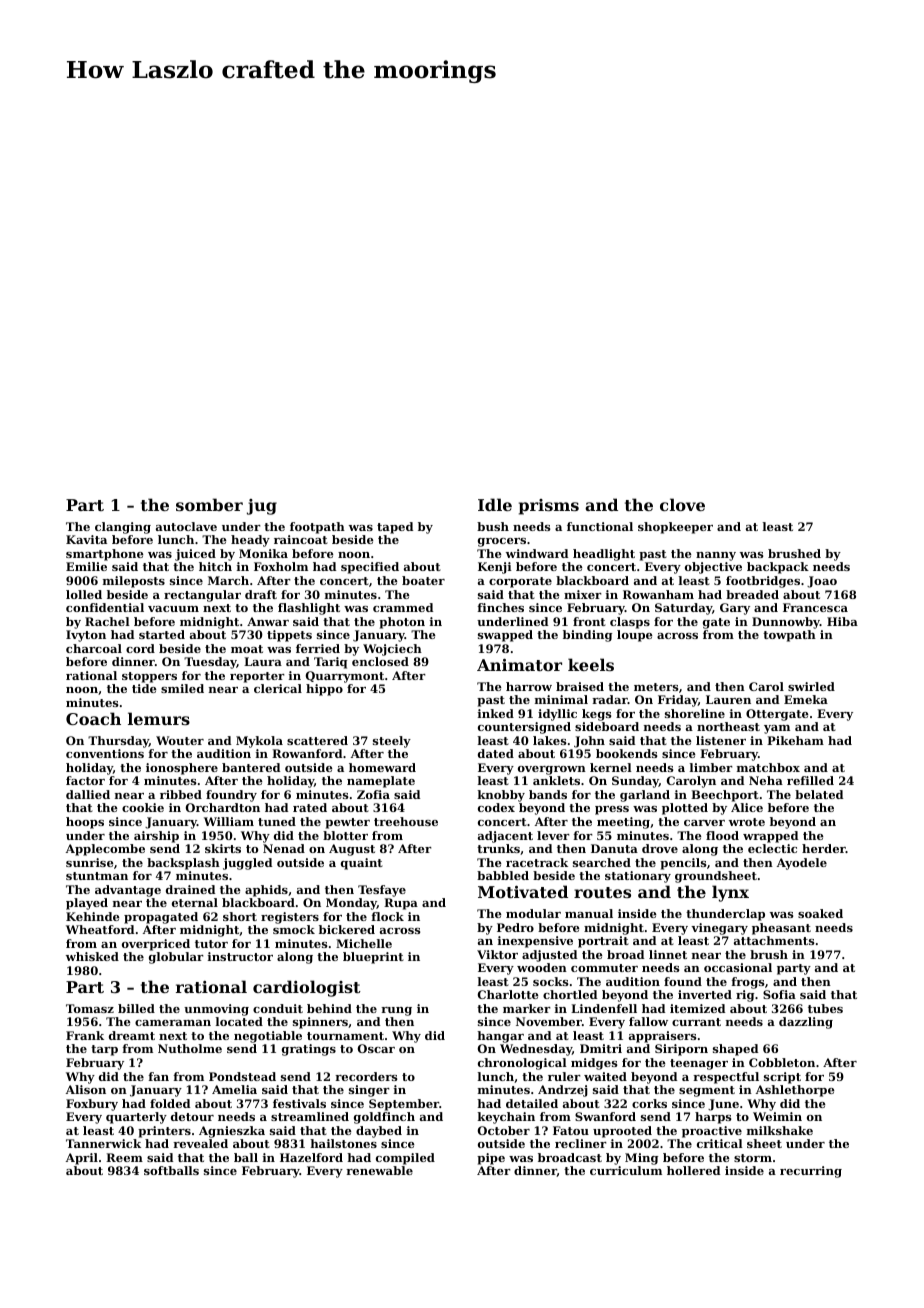  What do you see at coordinates (143, 807) in the screenshot?
I see `cookie` at bounding box center [143, 807].
